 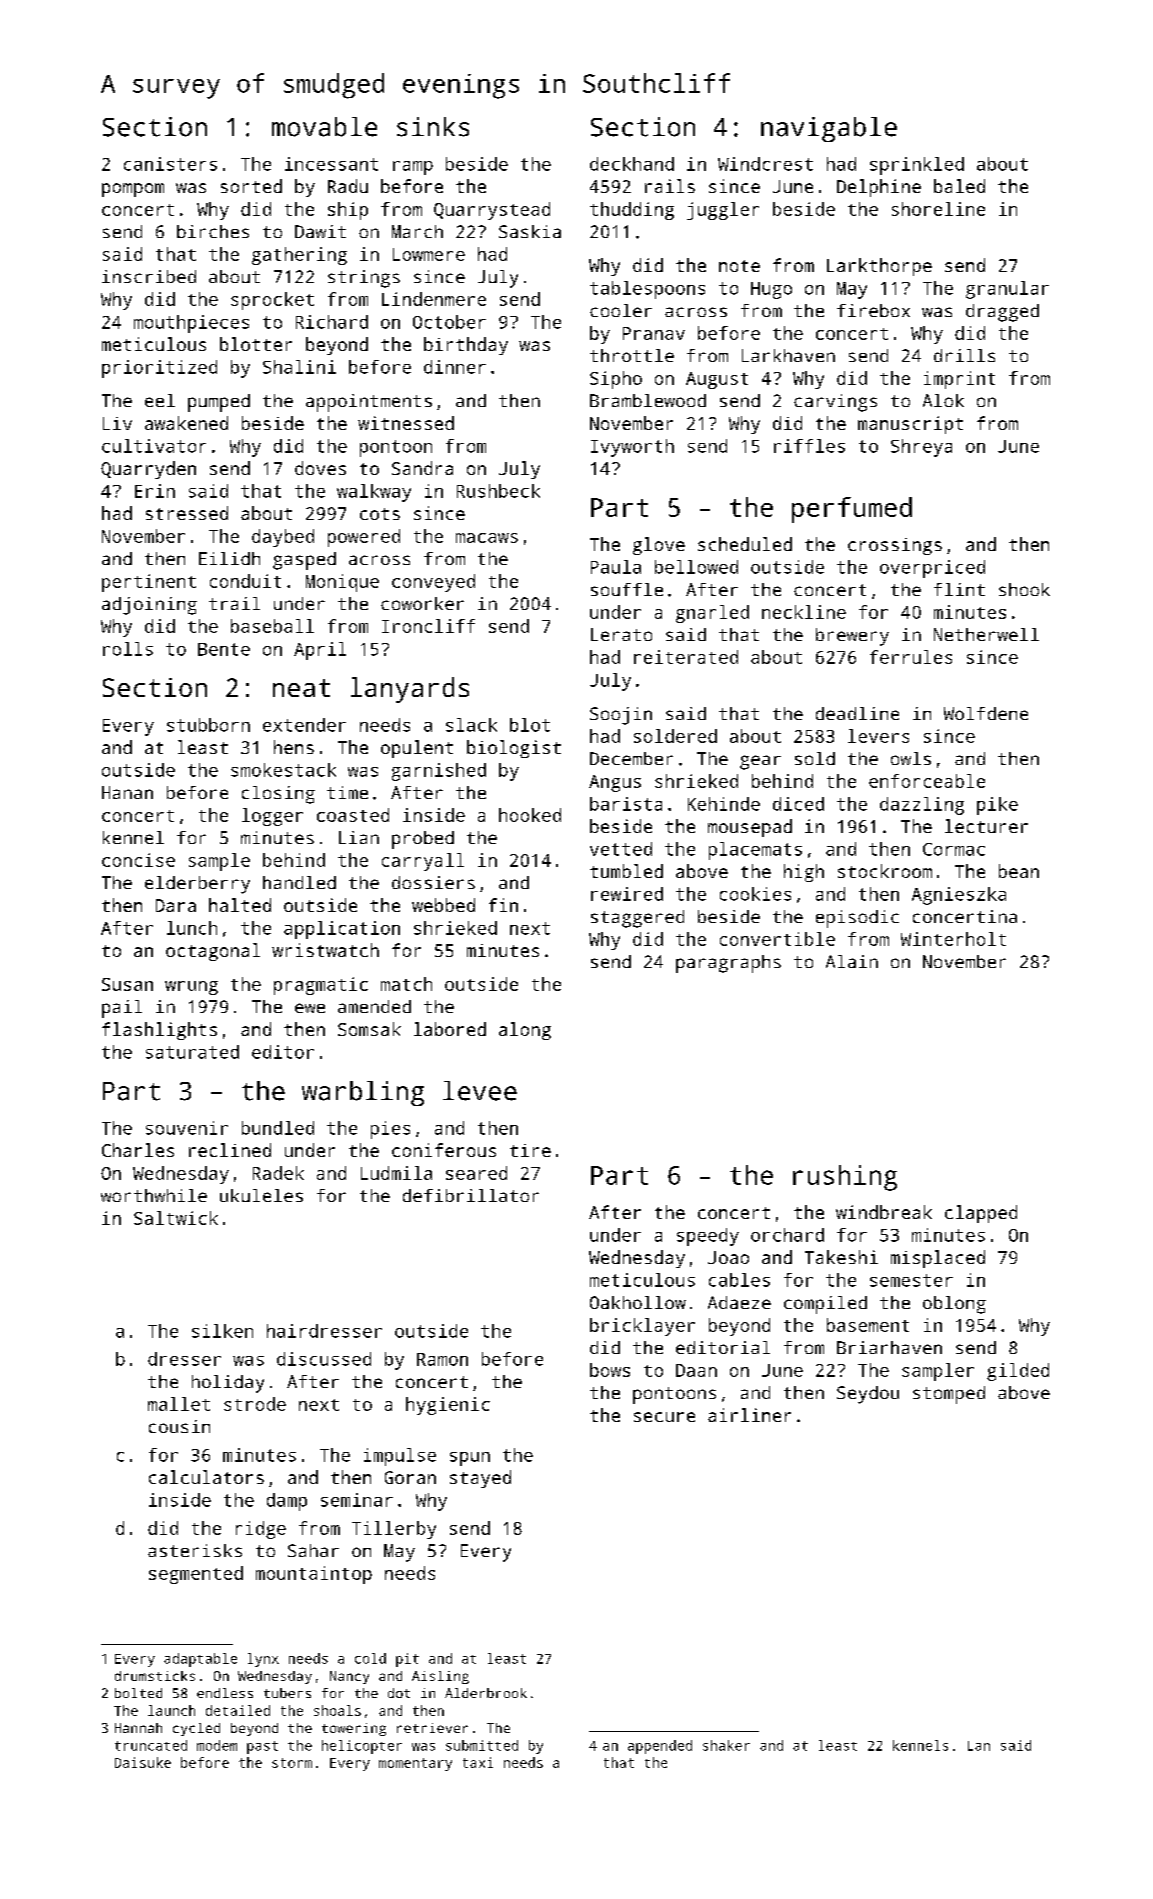 I want to click on baled, so click(x=959, y=186).
